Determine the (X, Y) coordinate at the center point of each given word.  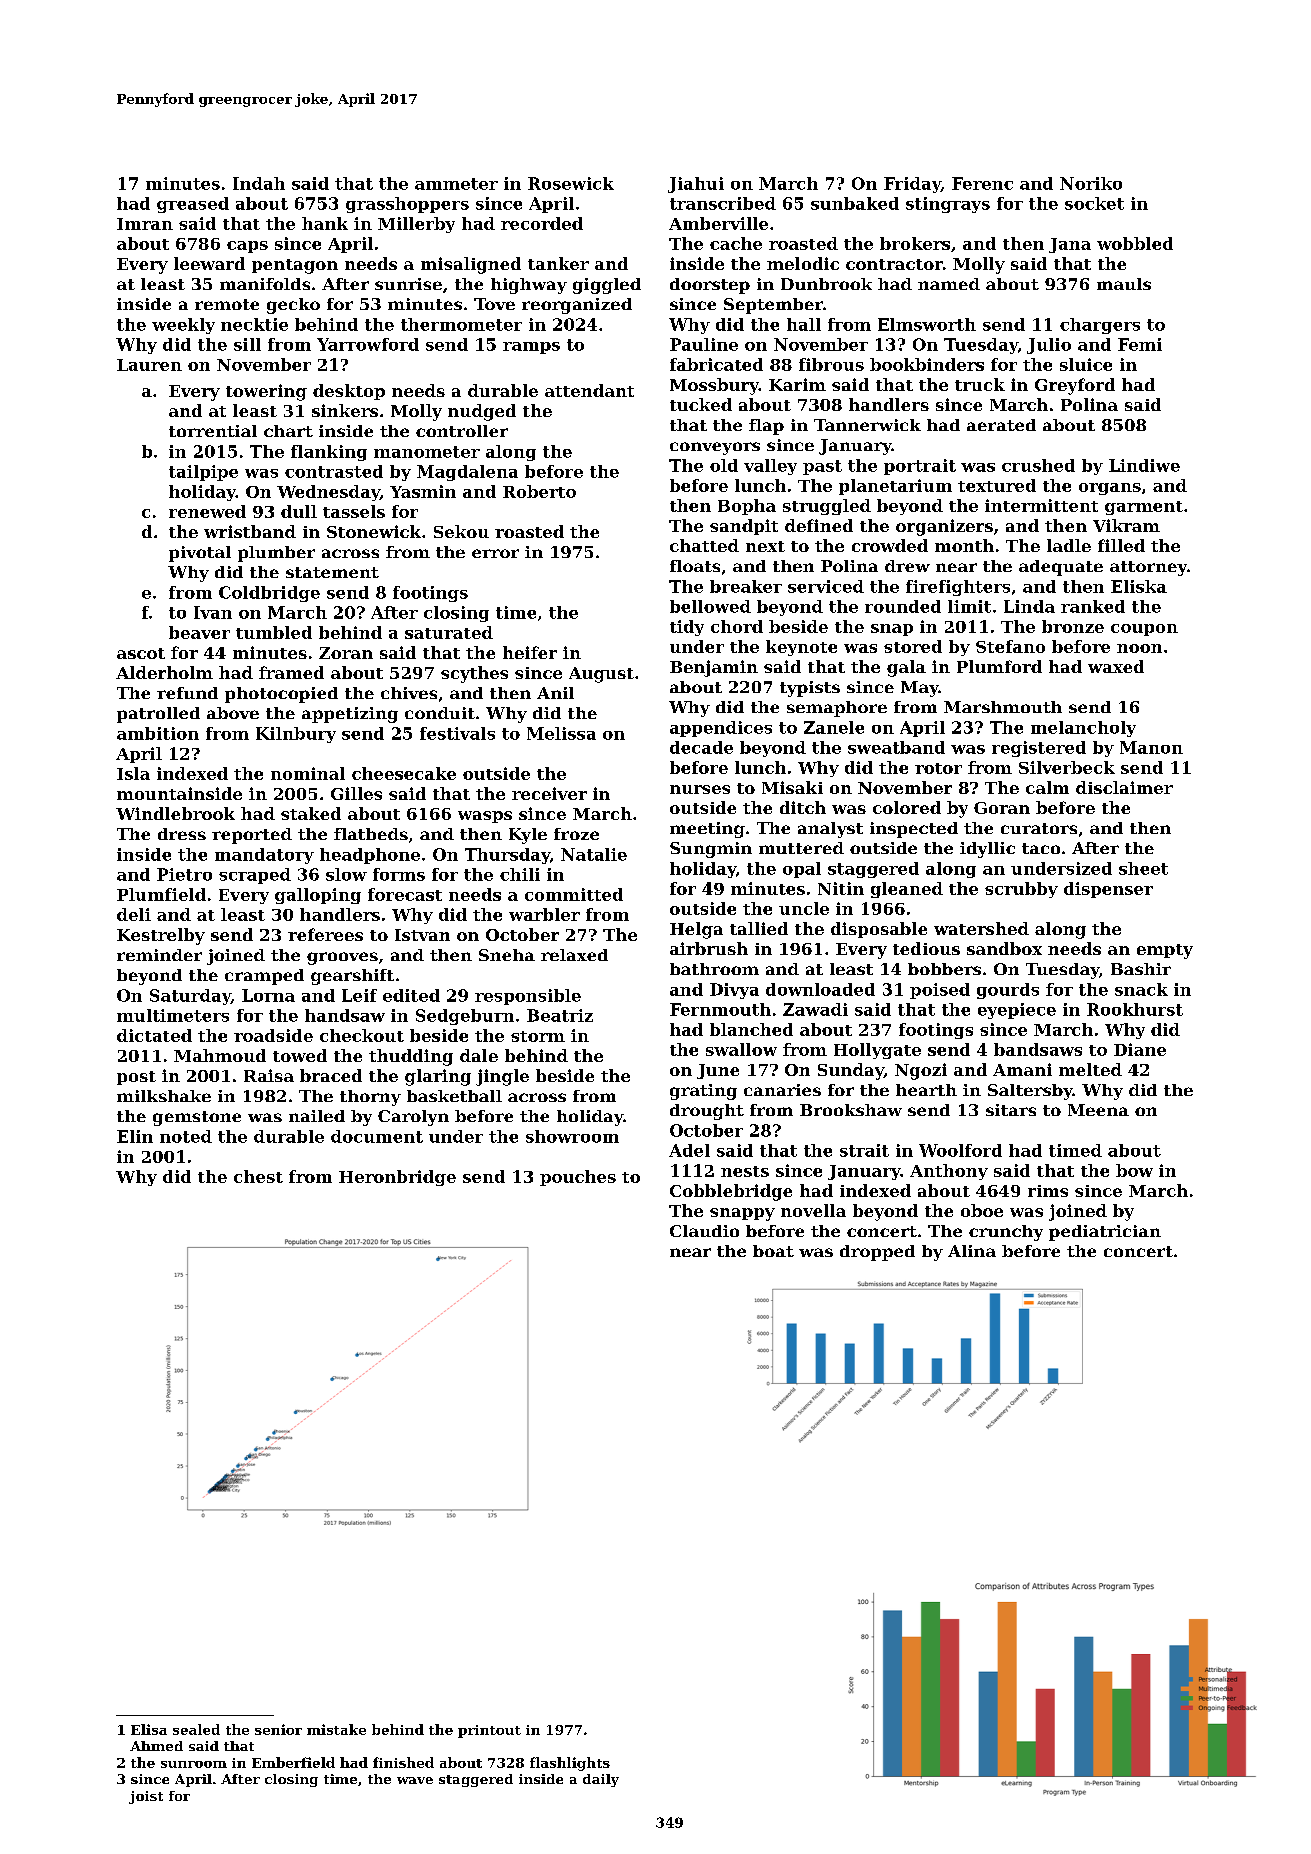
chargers (1100, 326)
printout (489, 1731)
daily (601, 1780)
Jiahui (696, 185)
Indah (259, 183)
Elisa (149, 1729)
